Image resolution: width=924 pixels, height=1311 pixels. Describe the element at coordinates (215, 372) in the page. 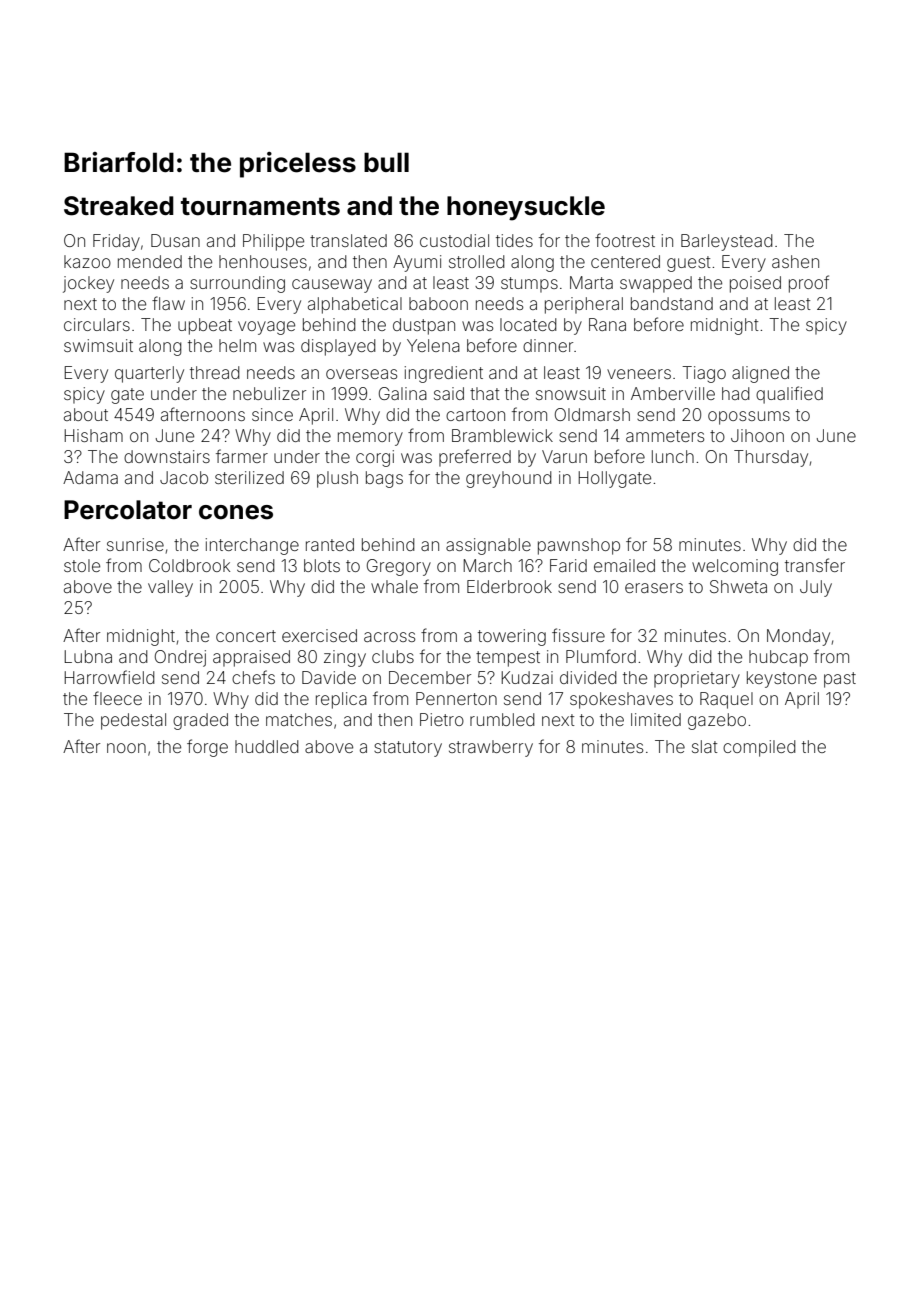

I see `thread` at that location.
